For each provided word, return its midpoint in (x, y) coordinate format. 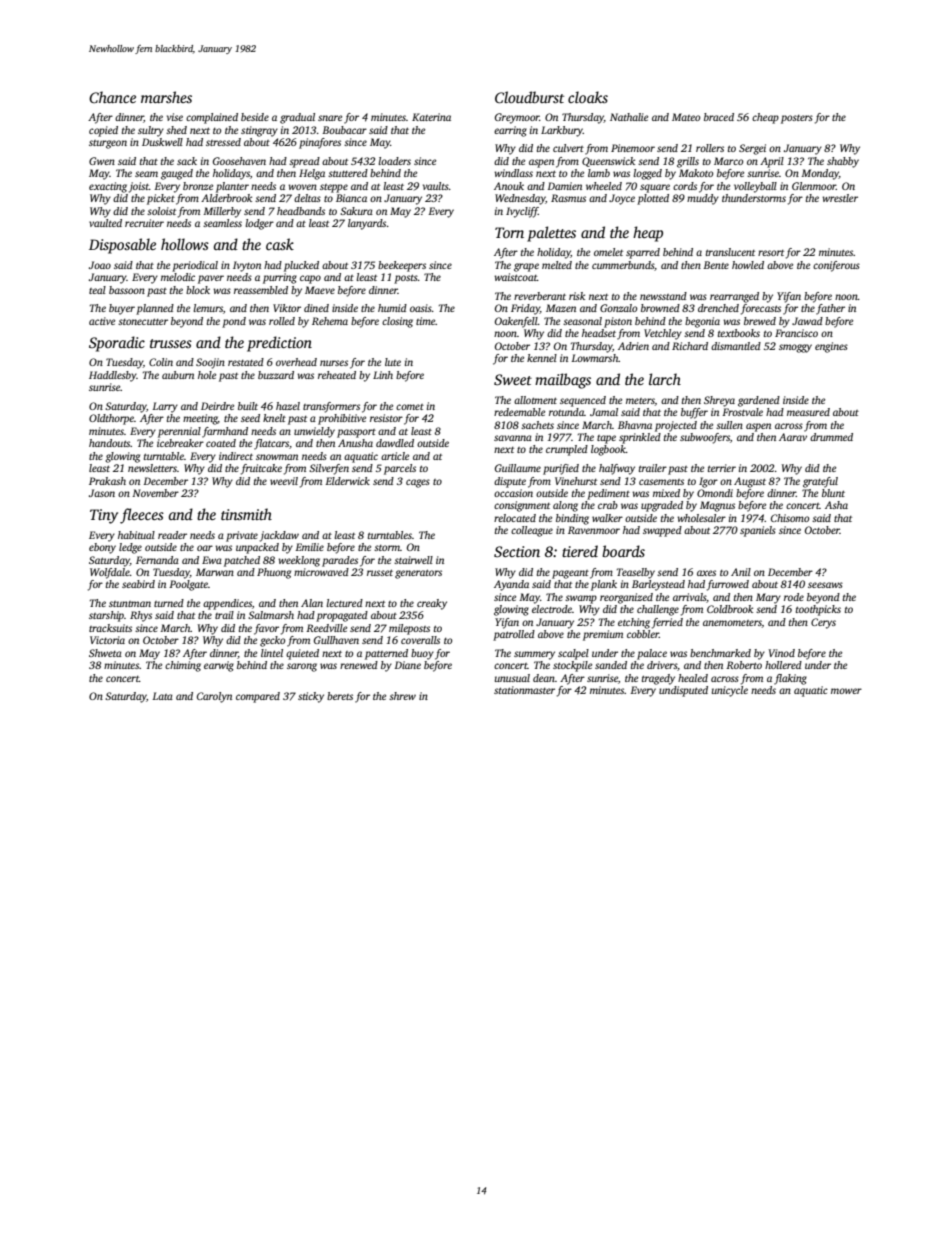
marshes (166, 97)
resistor (386, 418)
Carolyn (214, 697)
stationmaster (524, 690)
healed (693, 678)
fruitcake (261, 469)
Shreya (719, 401)
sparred (643, 253)
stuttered (348, 173)
